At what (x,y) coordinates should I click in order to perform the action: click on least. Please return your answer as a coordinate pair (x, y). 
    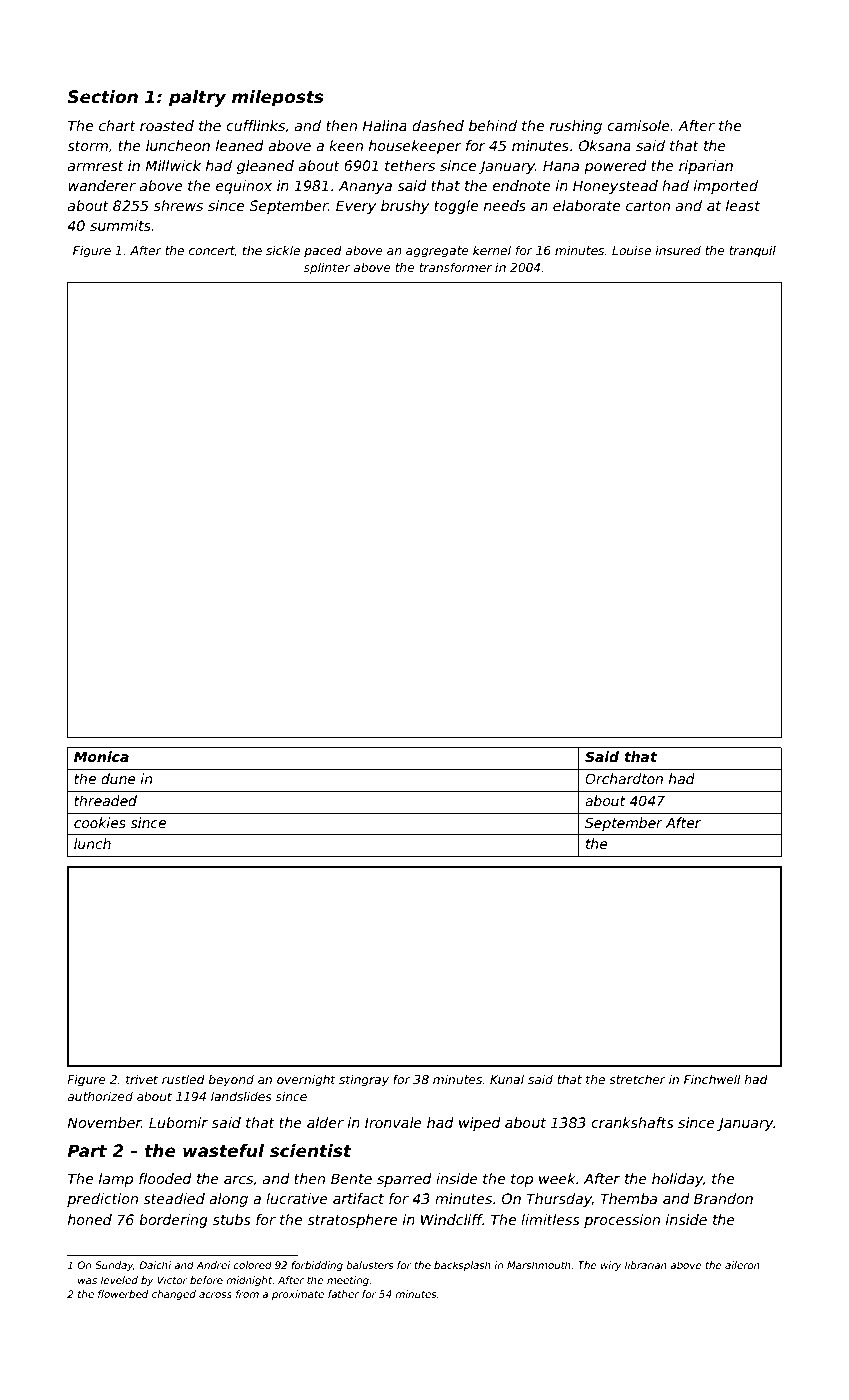
    Looking at the image, I should click on (743, 205).
